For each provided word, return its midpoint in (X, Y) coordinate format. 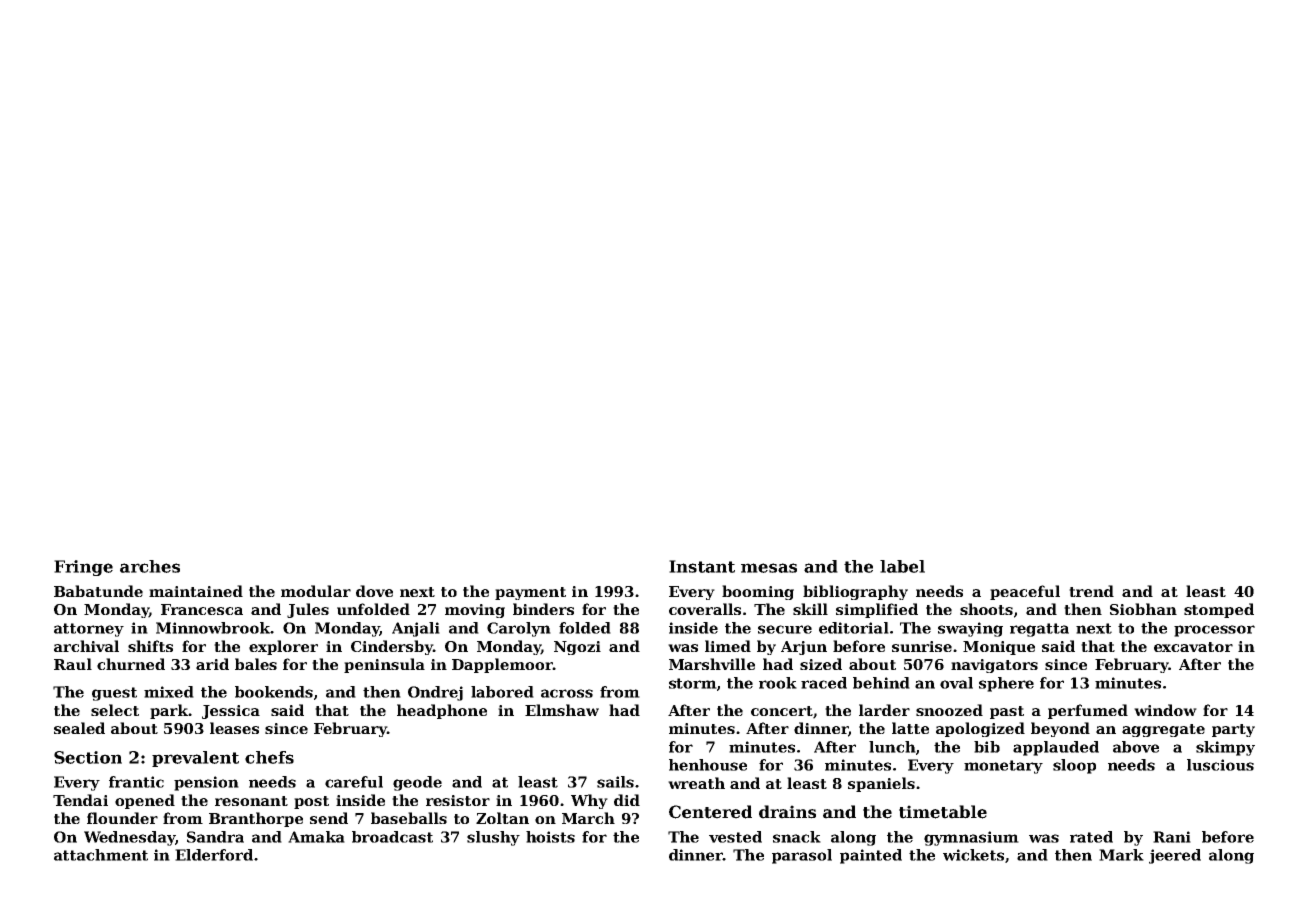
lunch (892, 747)
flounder (122, 818)
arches (150, 566)
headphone (442, 711)
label (902, 566)
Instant (702, 566)
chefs (269, 757)
